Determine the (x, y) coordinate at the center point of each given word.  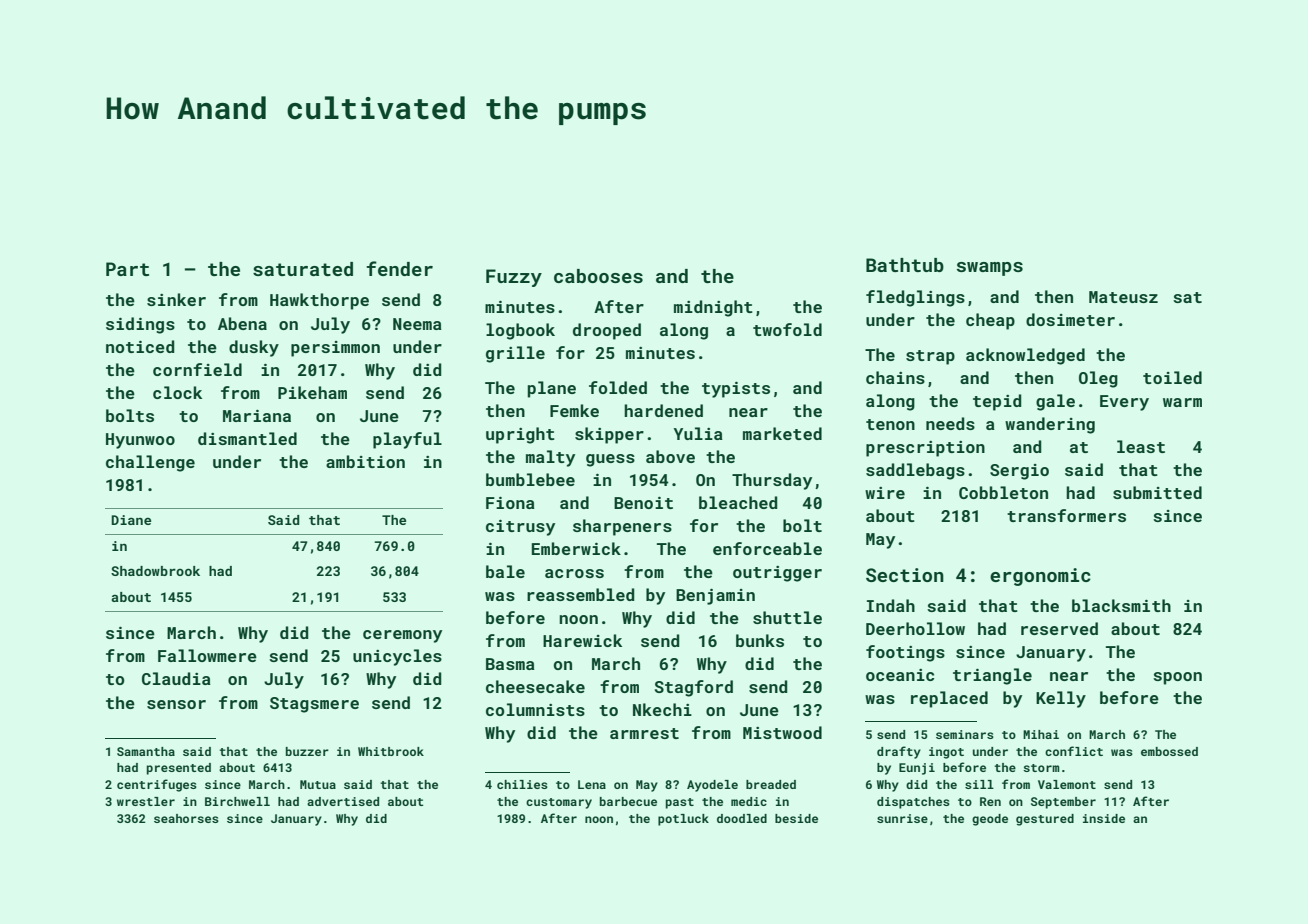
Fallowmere (207, 655)
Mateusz (1123, 297)
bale (505, 571)
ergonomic (1040, 577)
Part (127, 269)
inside (1104, 818)
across (574, 573)
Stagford (694, 688)
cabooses (598, 276)
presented (179, 769)
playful (407, 440)
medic (749, 801)
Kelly (1061, 699)
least (1141, 446)
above (670, 456)
